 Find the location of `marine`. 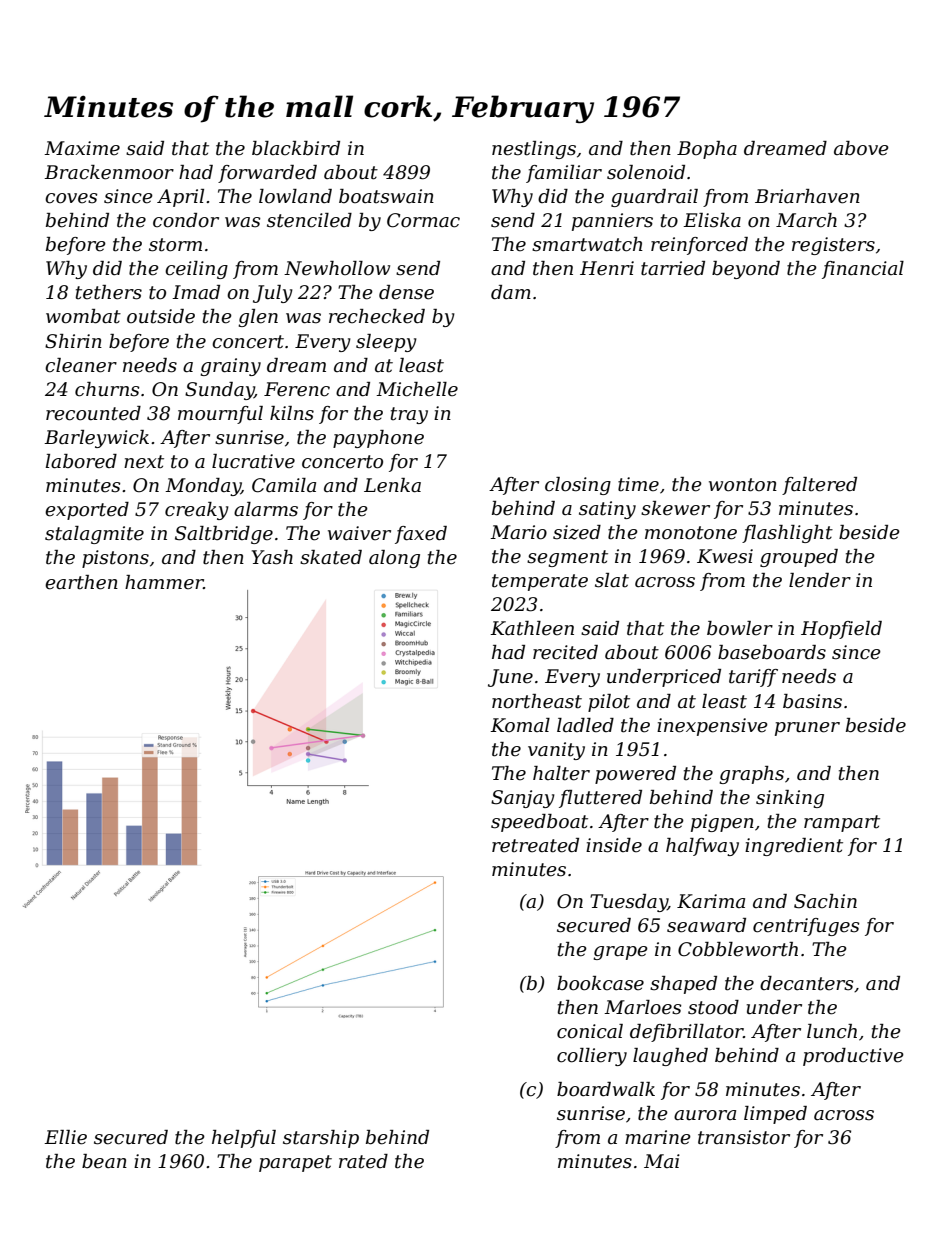

marine is located at coordinates (658, 1137).
